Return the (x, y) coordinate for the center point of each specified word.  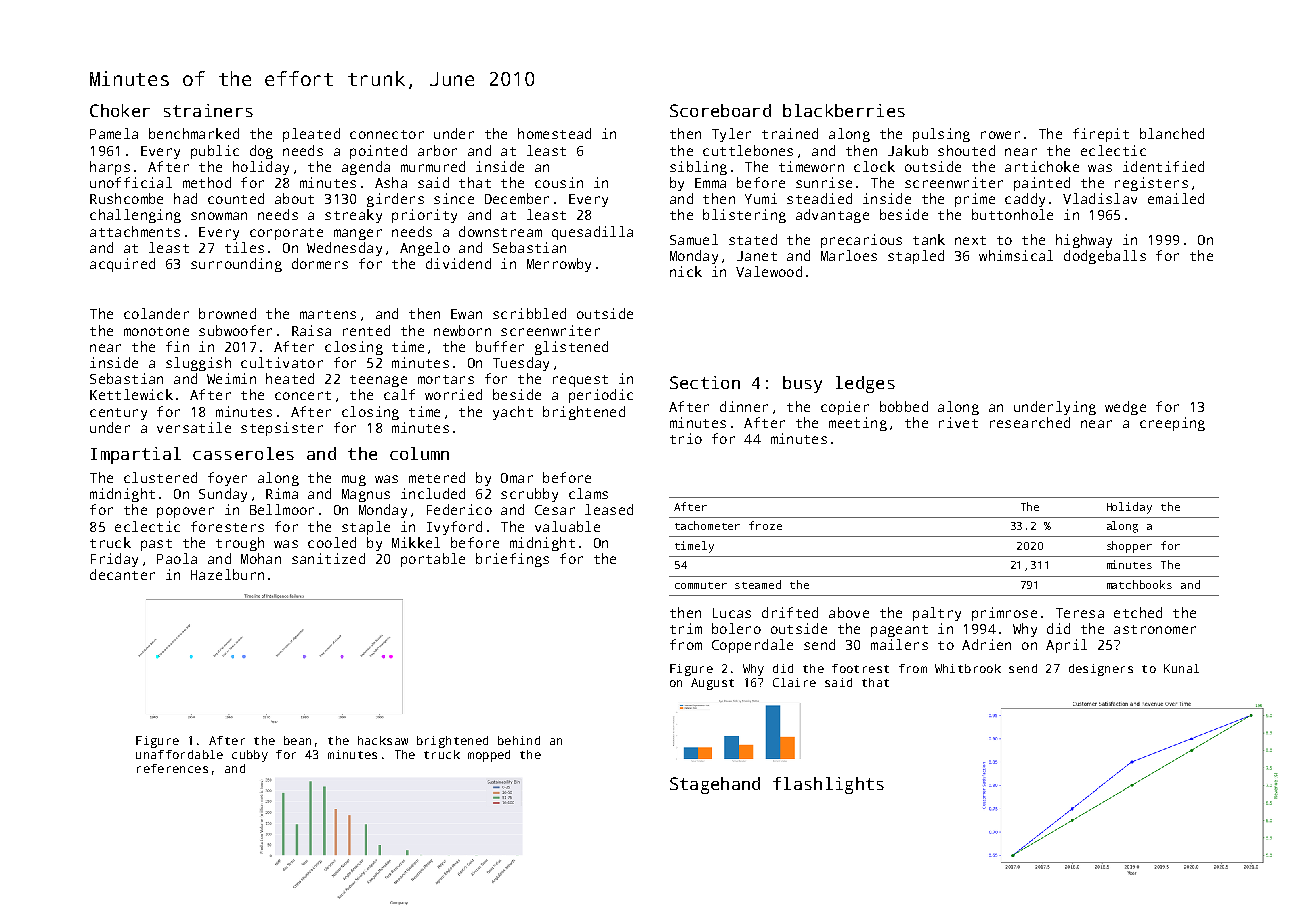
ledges (865, 384)
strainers (208, 110)
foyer (227, 479)
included (433, 493)
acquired (122, 265)
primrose (1004, 614)
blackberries (844, 110)
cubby (250, 756)
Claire (794, 682)
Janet (757, 256)
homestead (554, 133)
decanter (122, 574)
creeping (1172, 424)
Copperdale (752, 646)
